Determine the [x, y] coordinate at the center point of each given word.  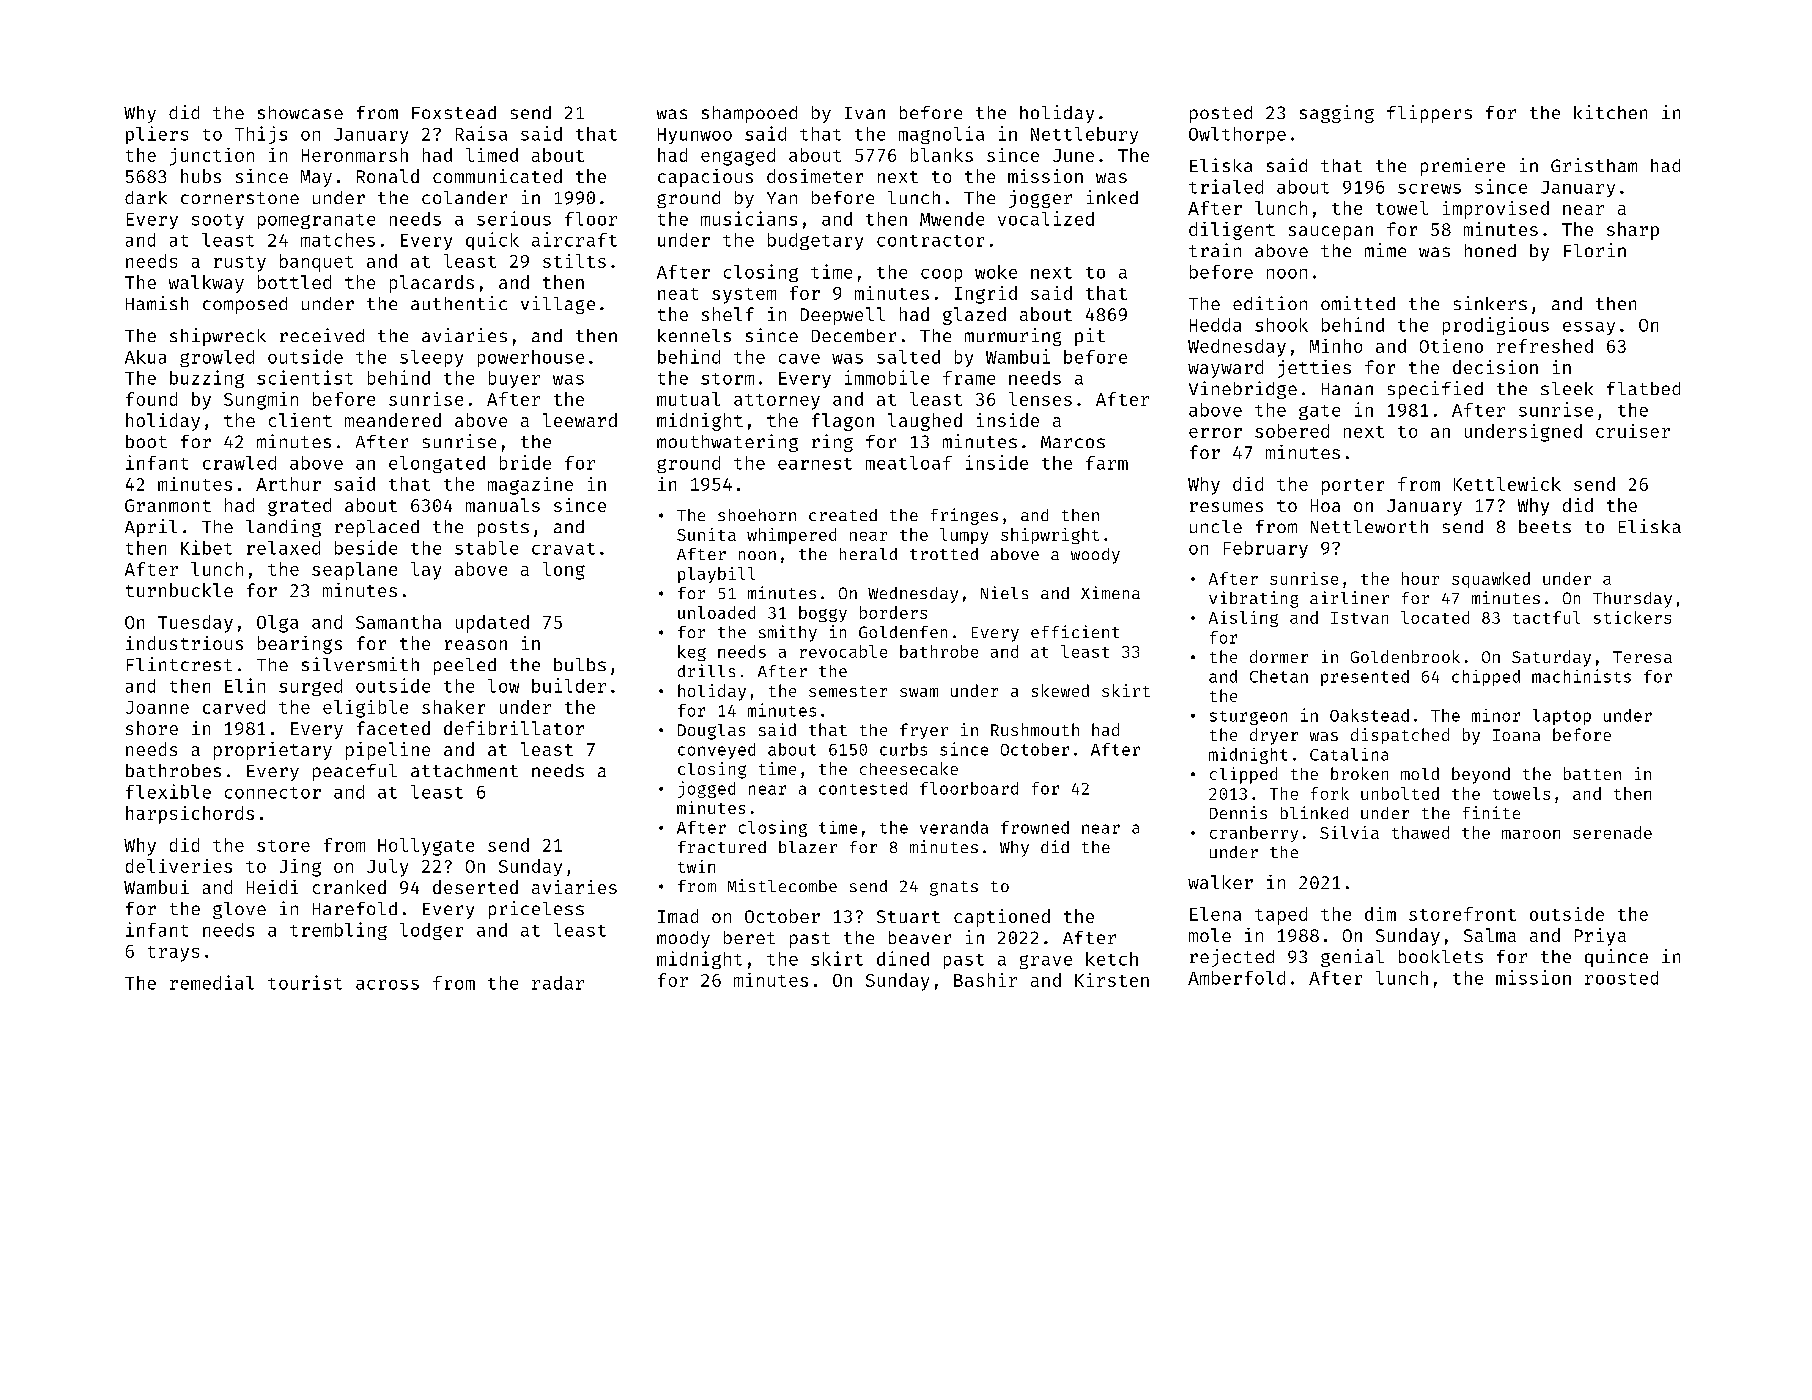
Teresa [1642, 657]
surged [310, 687]
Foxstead [454, 112]
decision [1495, 367]
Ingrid [986, 295]
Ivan [865, 113]
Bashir [985, 980]
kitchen [1610, 112]
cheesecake [909, 768]
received [322, 335]
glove [239, 910]
